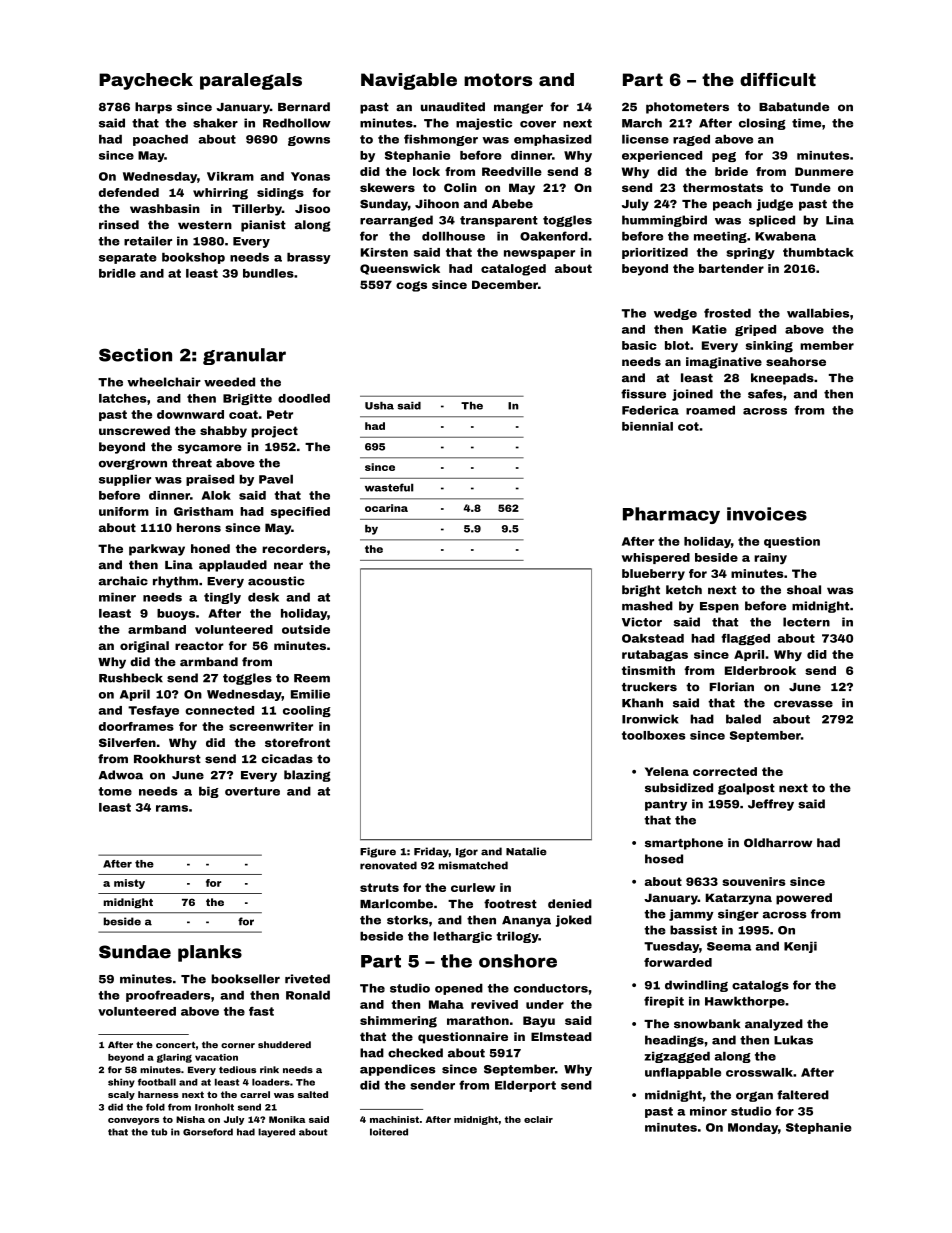 The width and height of the page is (952, 1233). What do you see at coordinates (642, 123) in the page?
I see `March` at bounding box center [642, 123].
